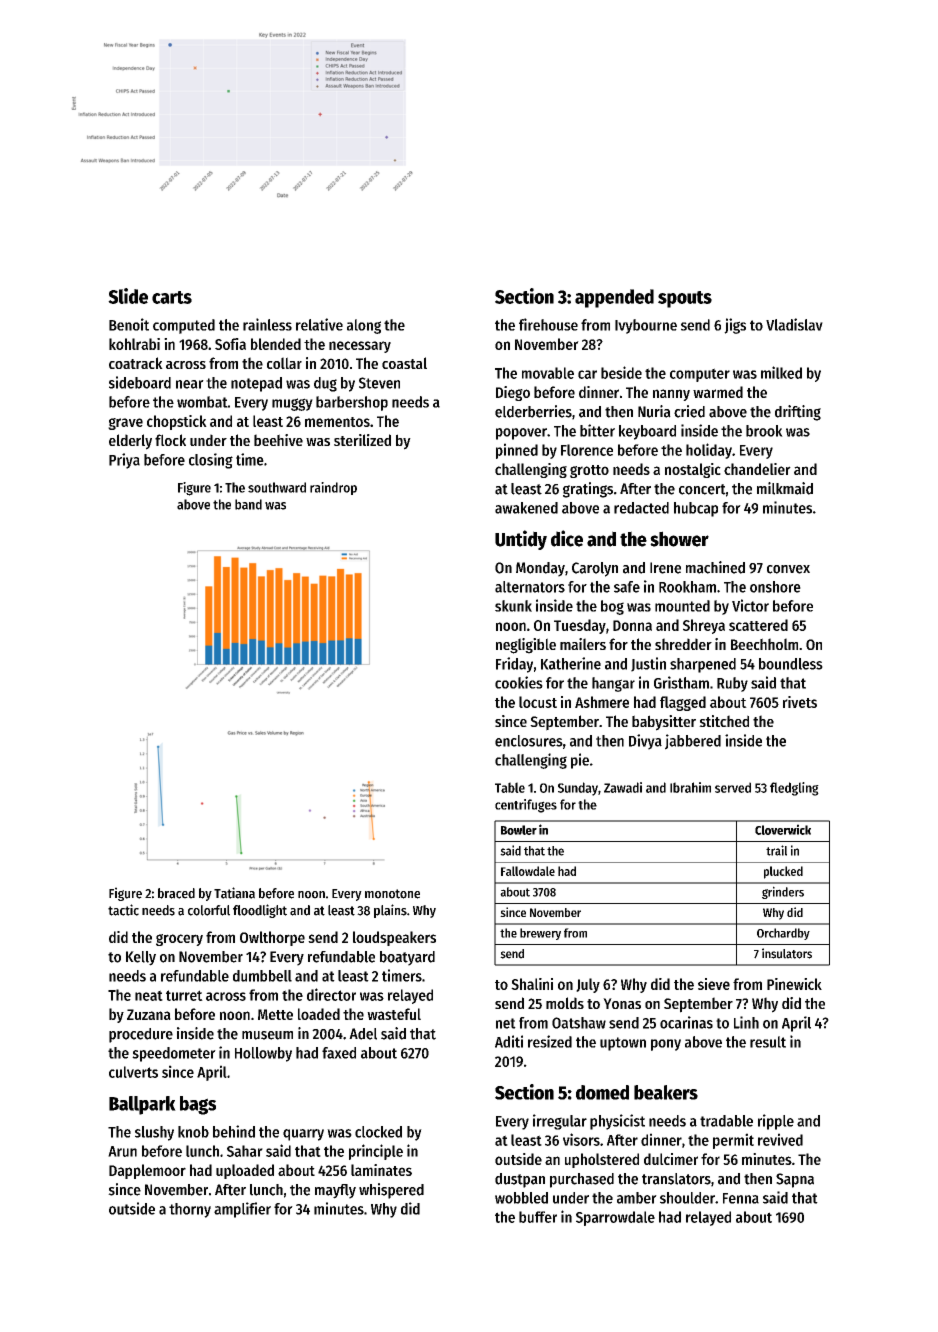 The height and width of the image is (1332, 938). What do you see at coordinates (783, 829) in the image?
I see `Cloverwick` at bounding box center [783, 829].
